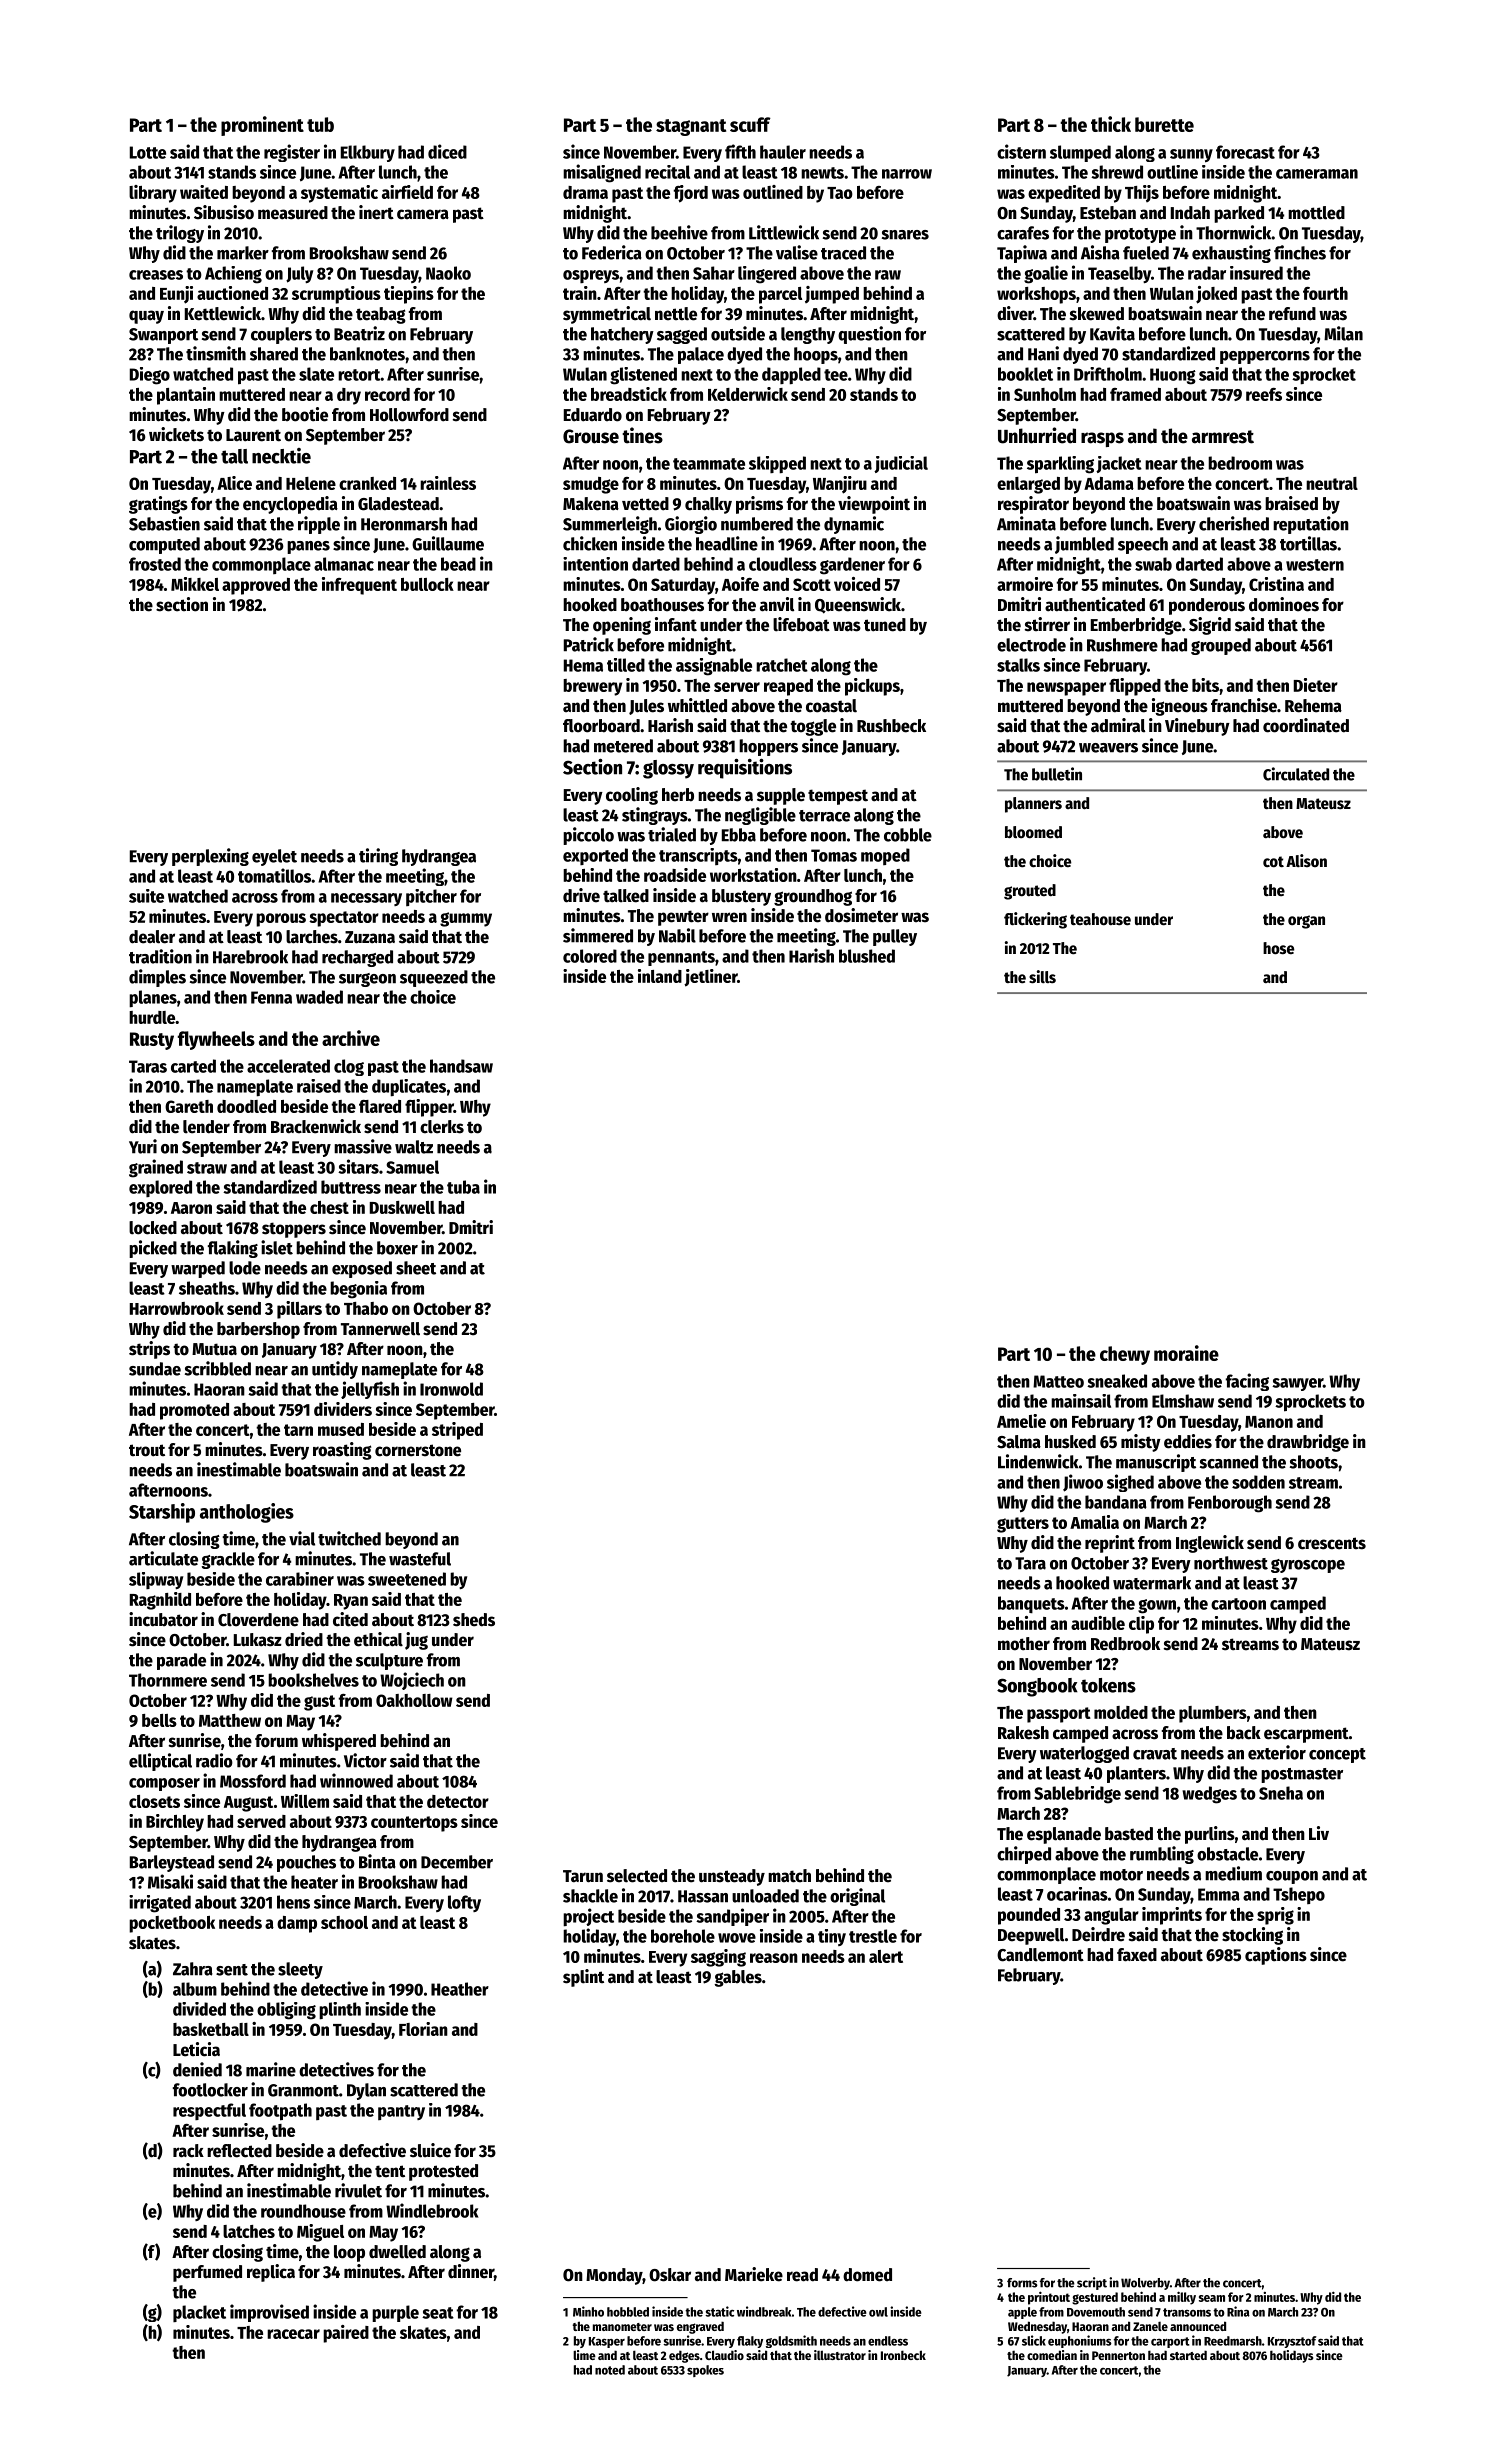 The image size is (1496, 2464). I want to click on racecar, so click(293, 2334).
